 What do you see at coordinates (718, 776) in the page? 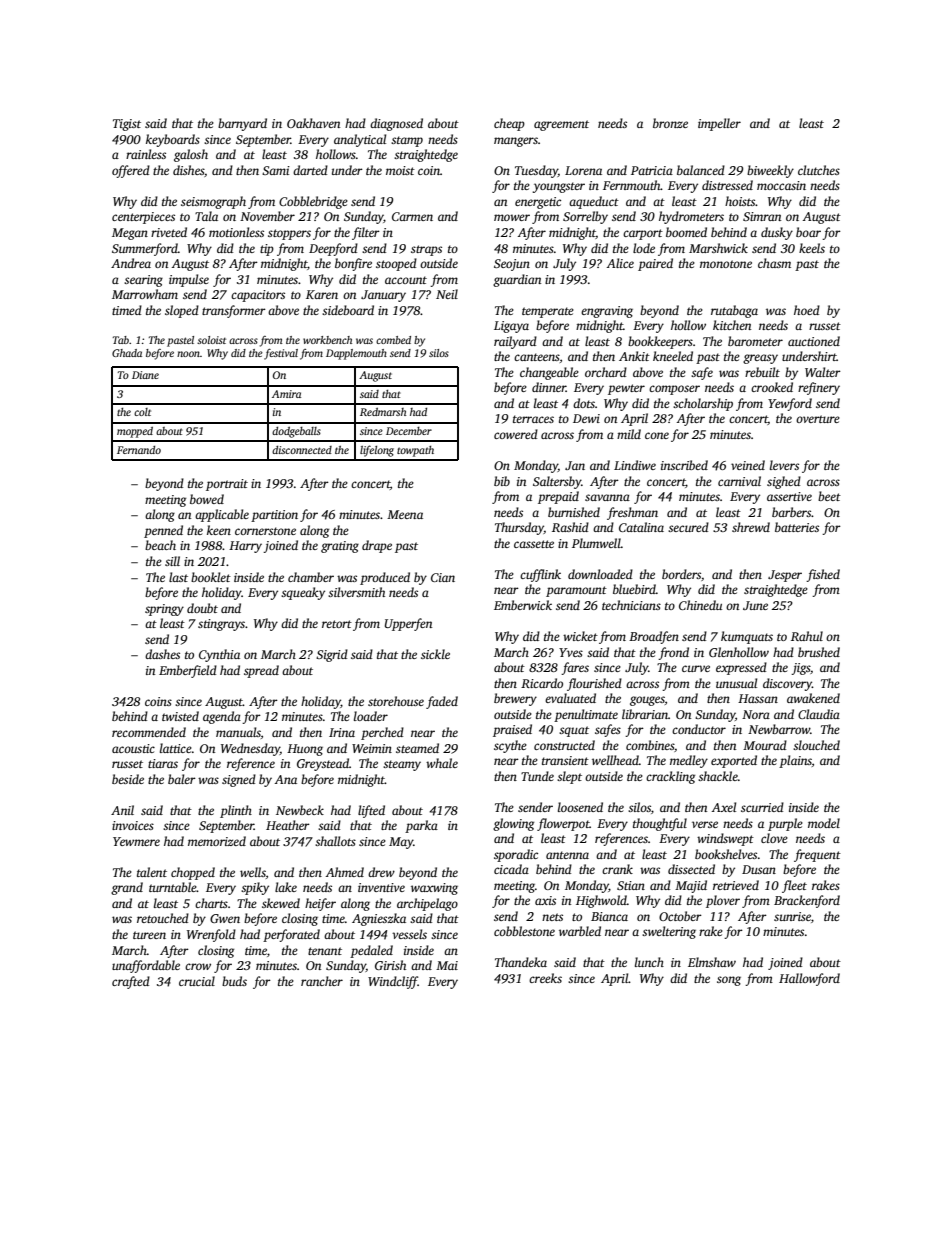
I see `shackle` at bounding box center [718, 776].
